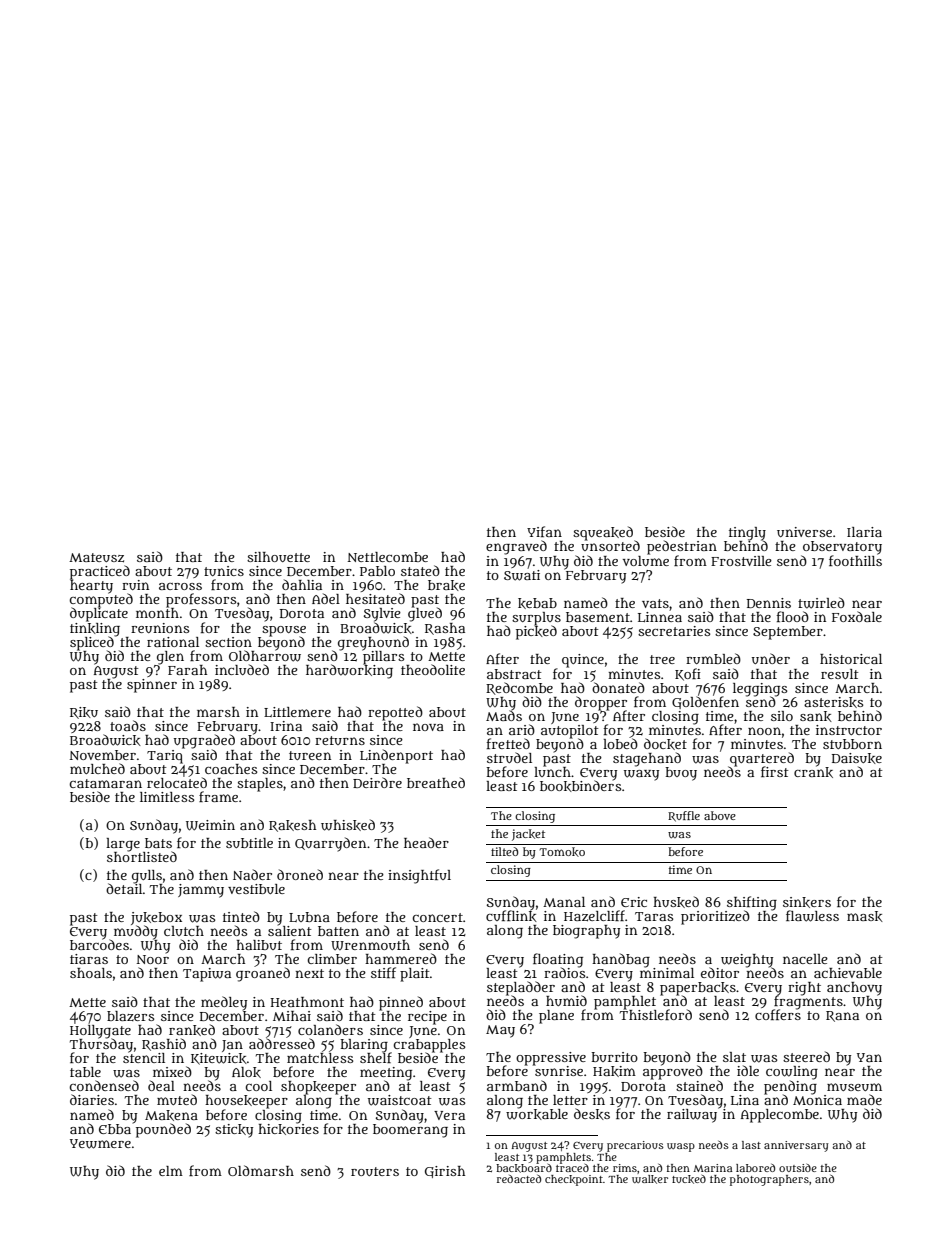 The height and width of the screenshot is (1233, 952). Describe the element at coordinates (91, 973) in the screenshot. I see `shoals` at that location.
